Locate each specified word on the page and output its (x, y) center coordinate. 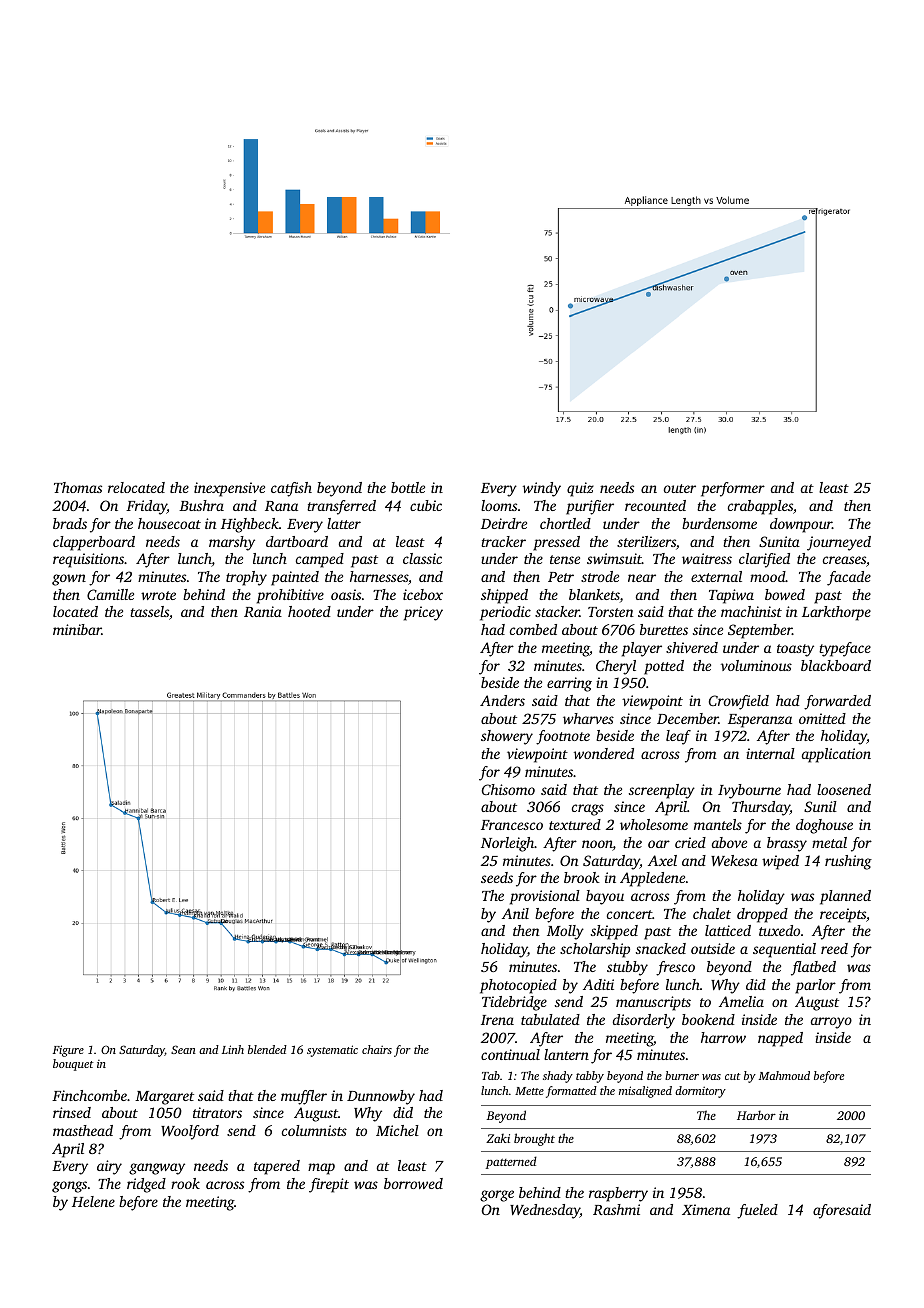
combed (533, 629)
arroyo (831, 1023)
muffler (304, 1097)
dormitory (700, 1092)
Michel (397, 1130)
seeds (497, 877)
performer (733, 489)
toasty (795, 650)
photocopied (518, 986)
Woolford (190, 1132)
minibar (77, 629)
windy (542, 489)
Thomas (78, 487)
